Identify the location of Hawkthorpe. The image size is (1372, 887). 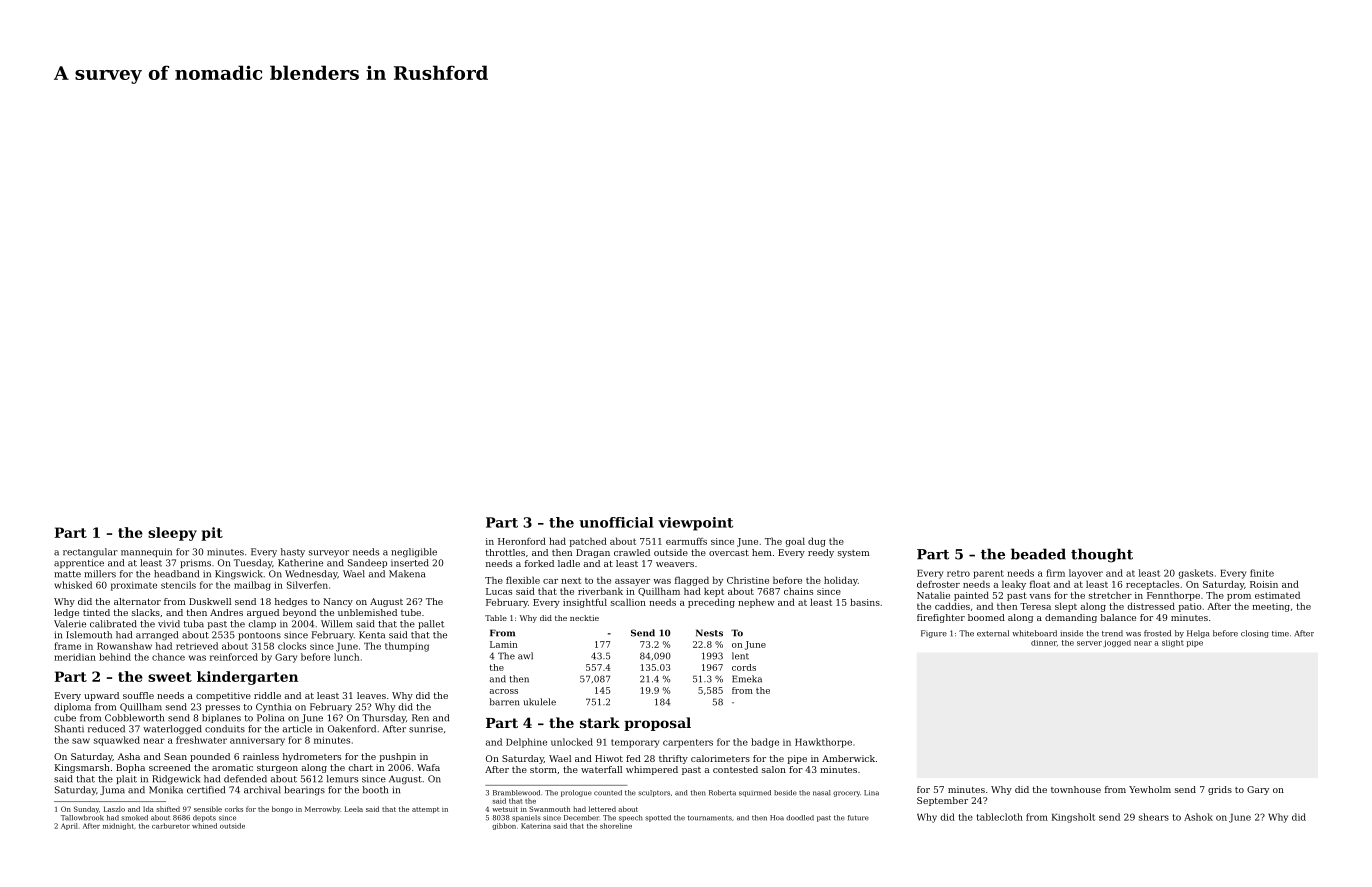
(823, 743).
